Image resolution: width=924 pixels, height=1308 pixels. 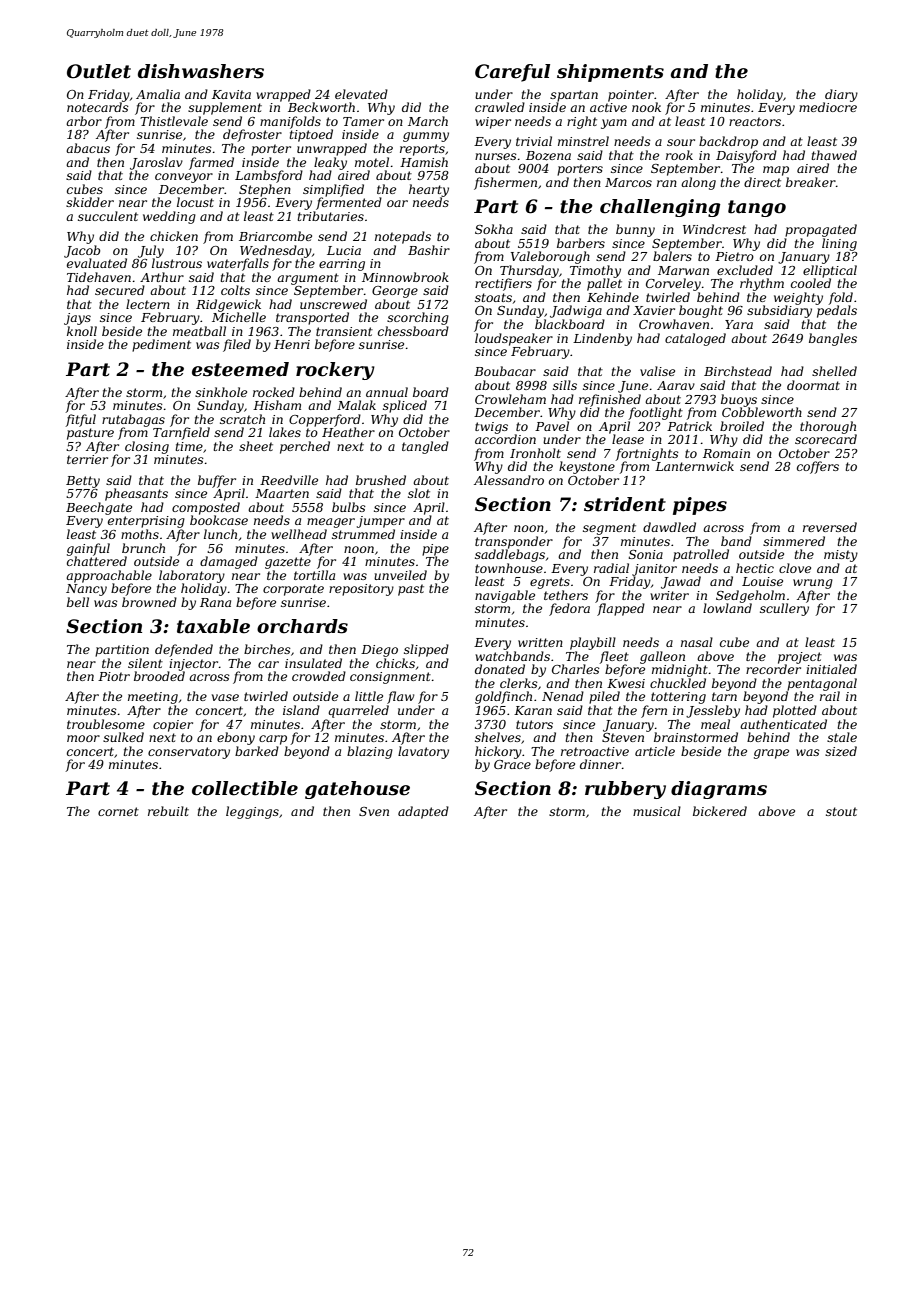 I want to click on cornet, so click(x=118, y=811).
